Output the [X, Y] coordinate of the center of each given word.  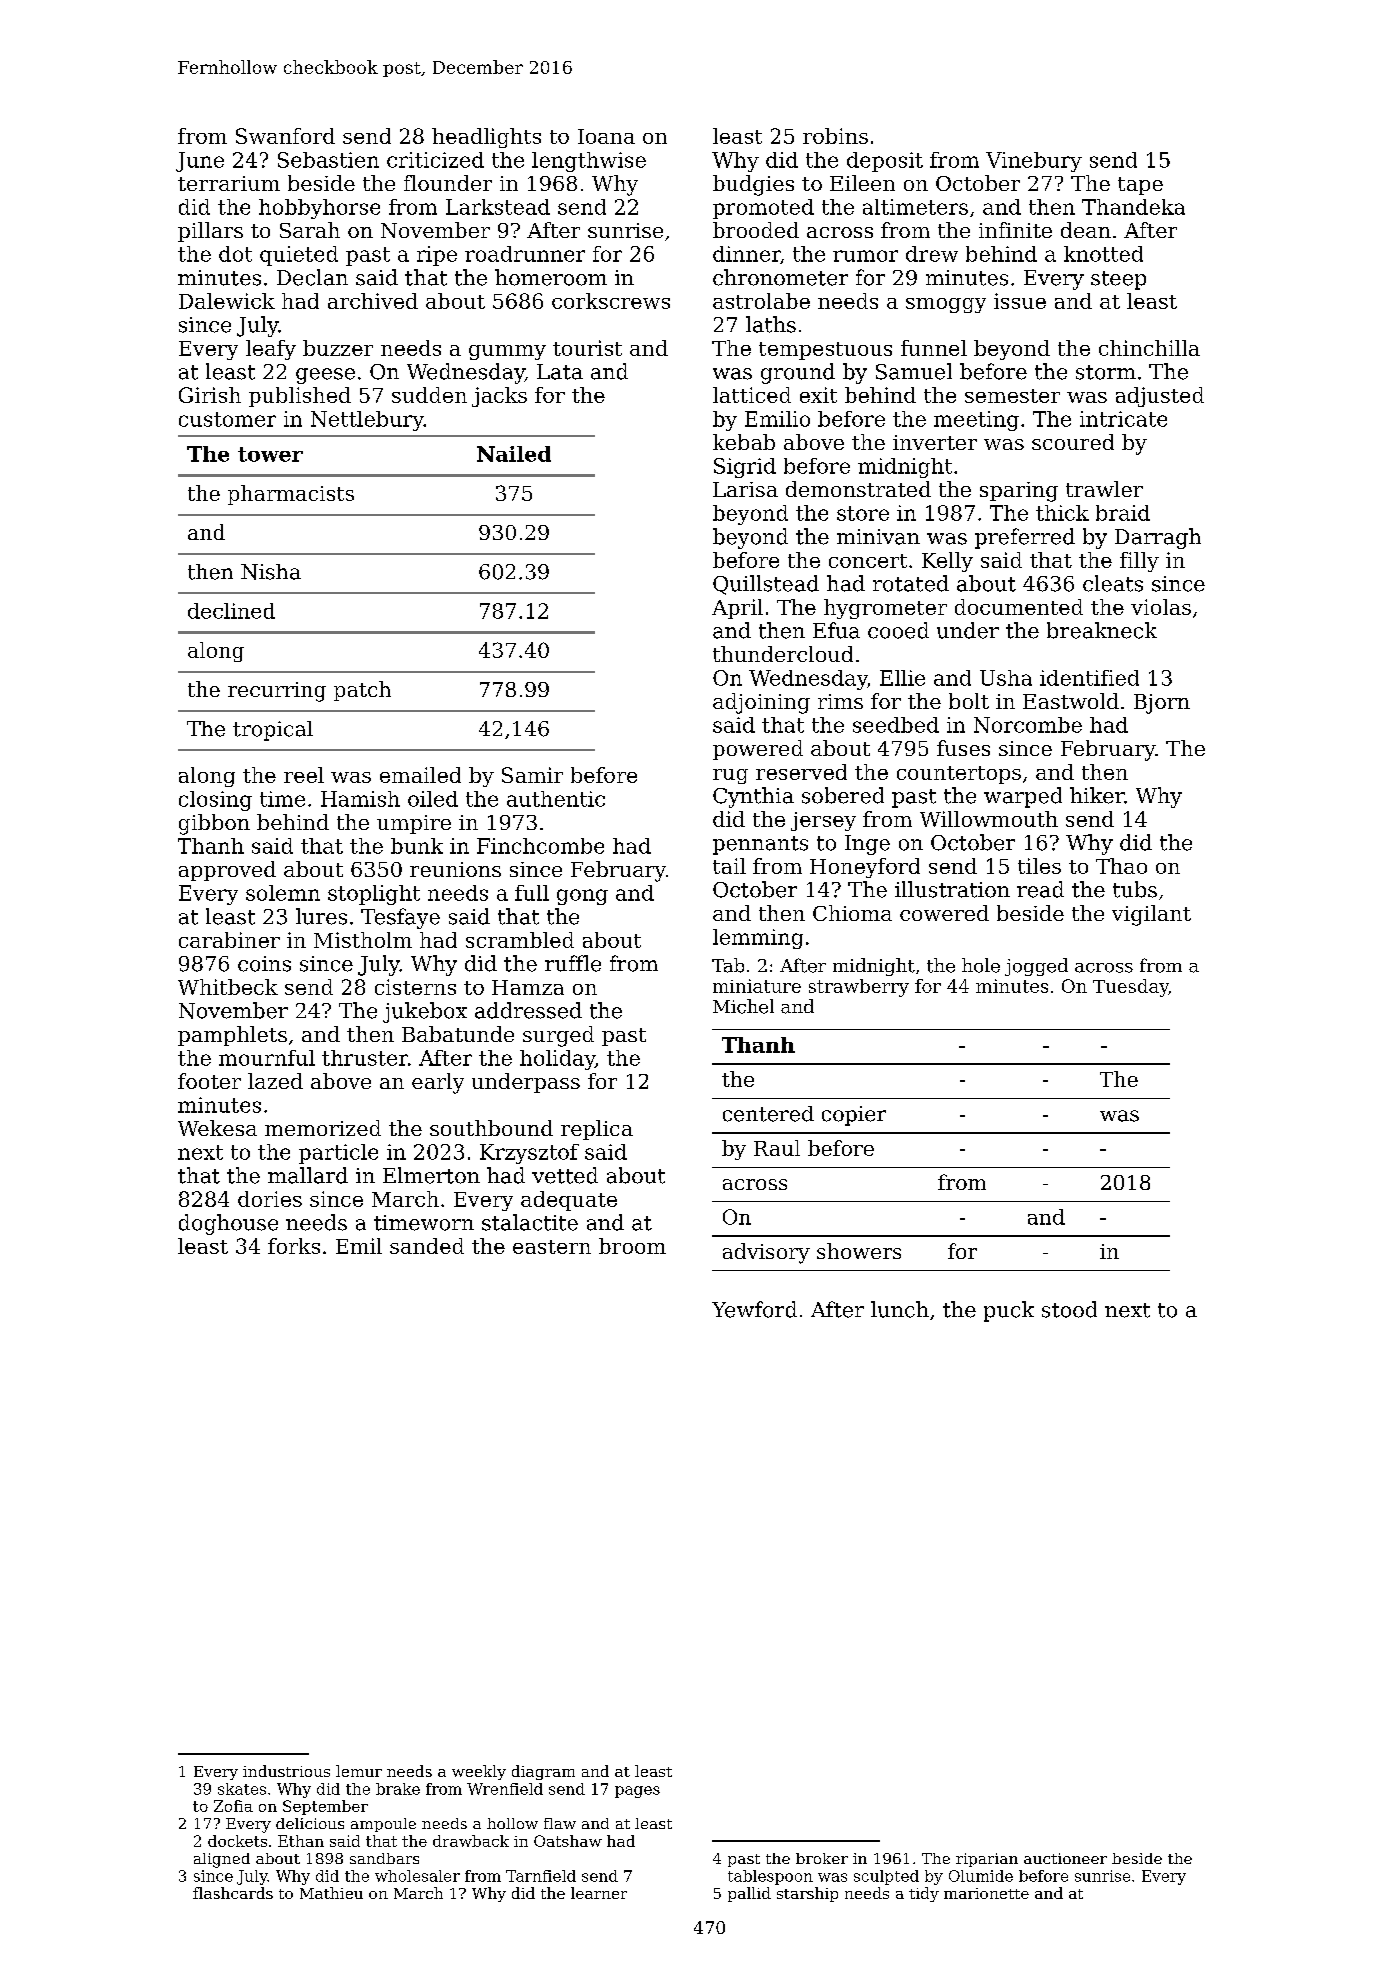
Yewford [754, 1309]
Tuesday [1131, 988]
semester [1012, 396]
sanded [427, 1246]
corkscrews [611, 301]
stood [1069, 1309]
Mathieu [331, 1893]
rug [730, 776]
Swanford [285, 136]
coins [264, 964]
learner [599, 1893]
